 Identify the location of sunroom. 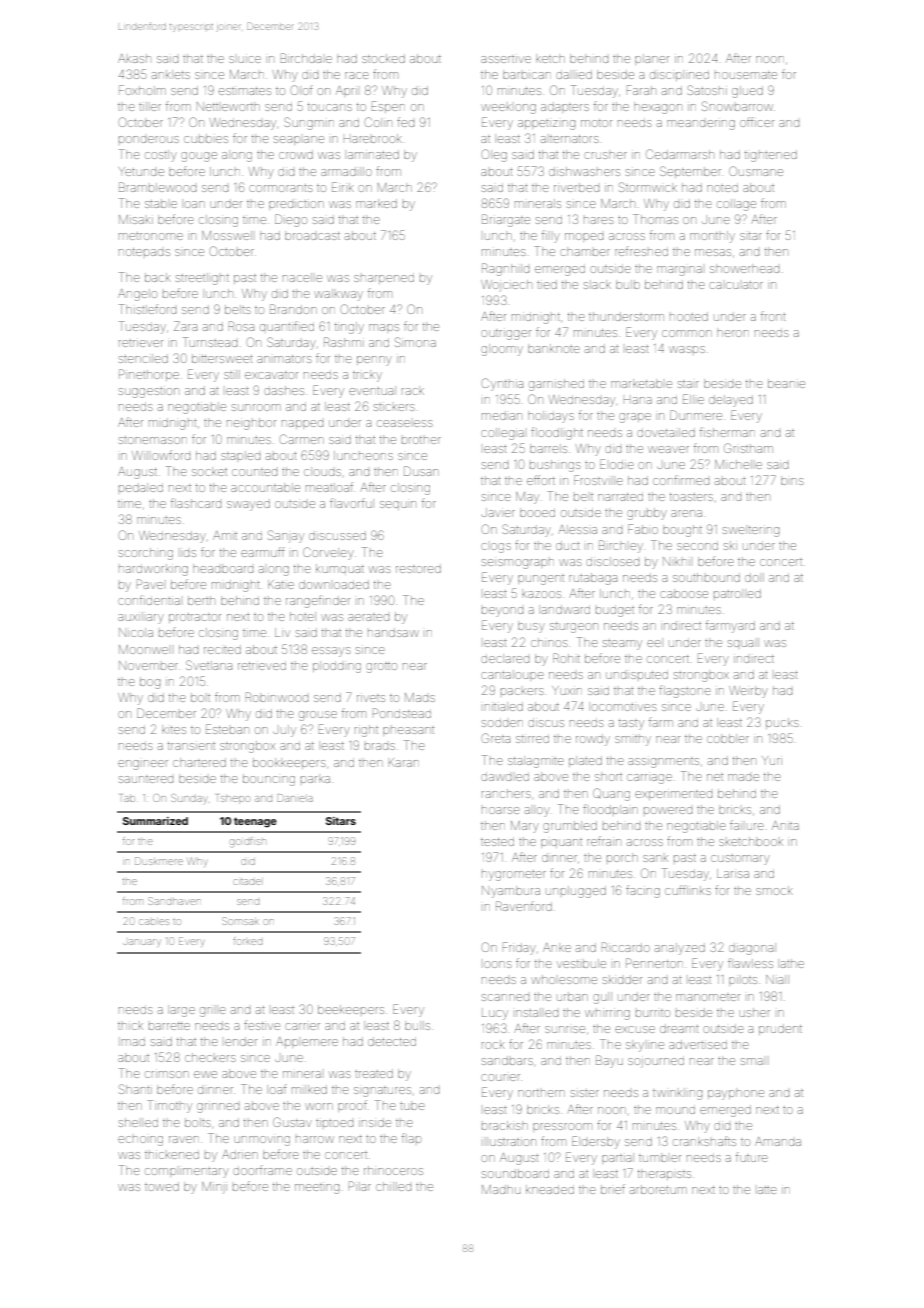
(256, 407).
